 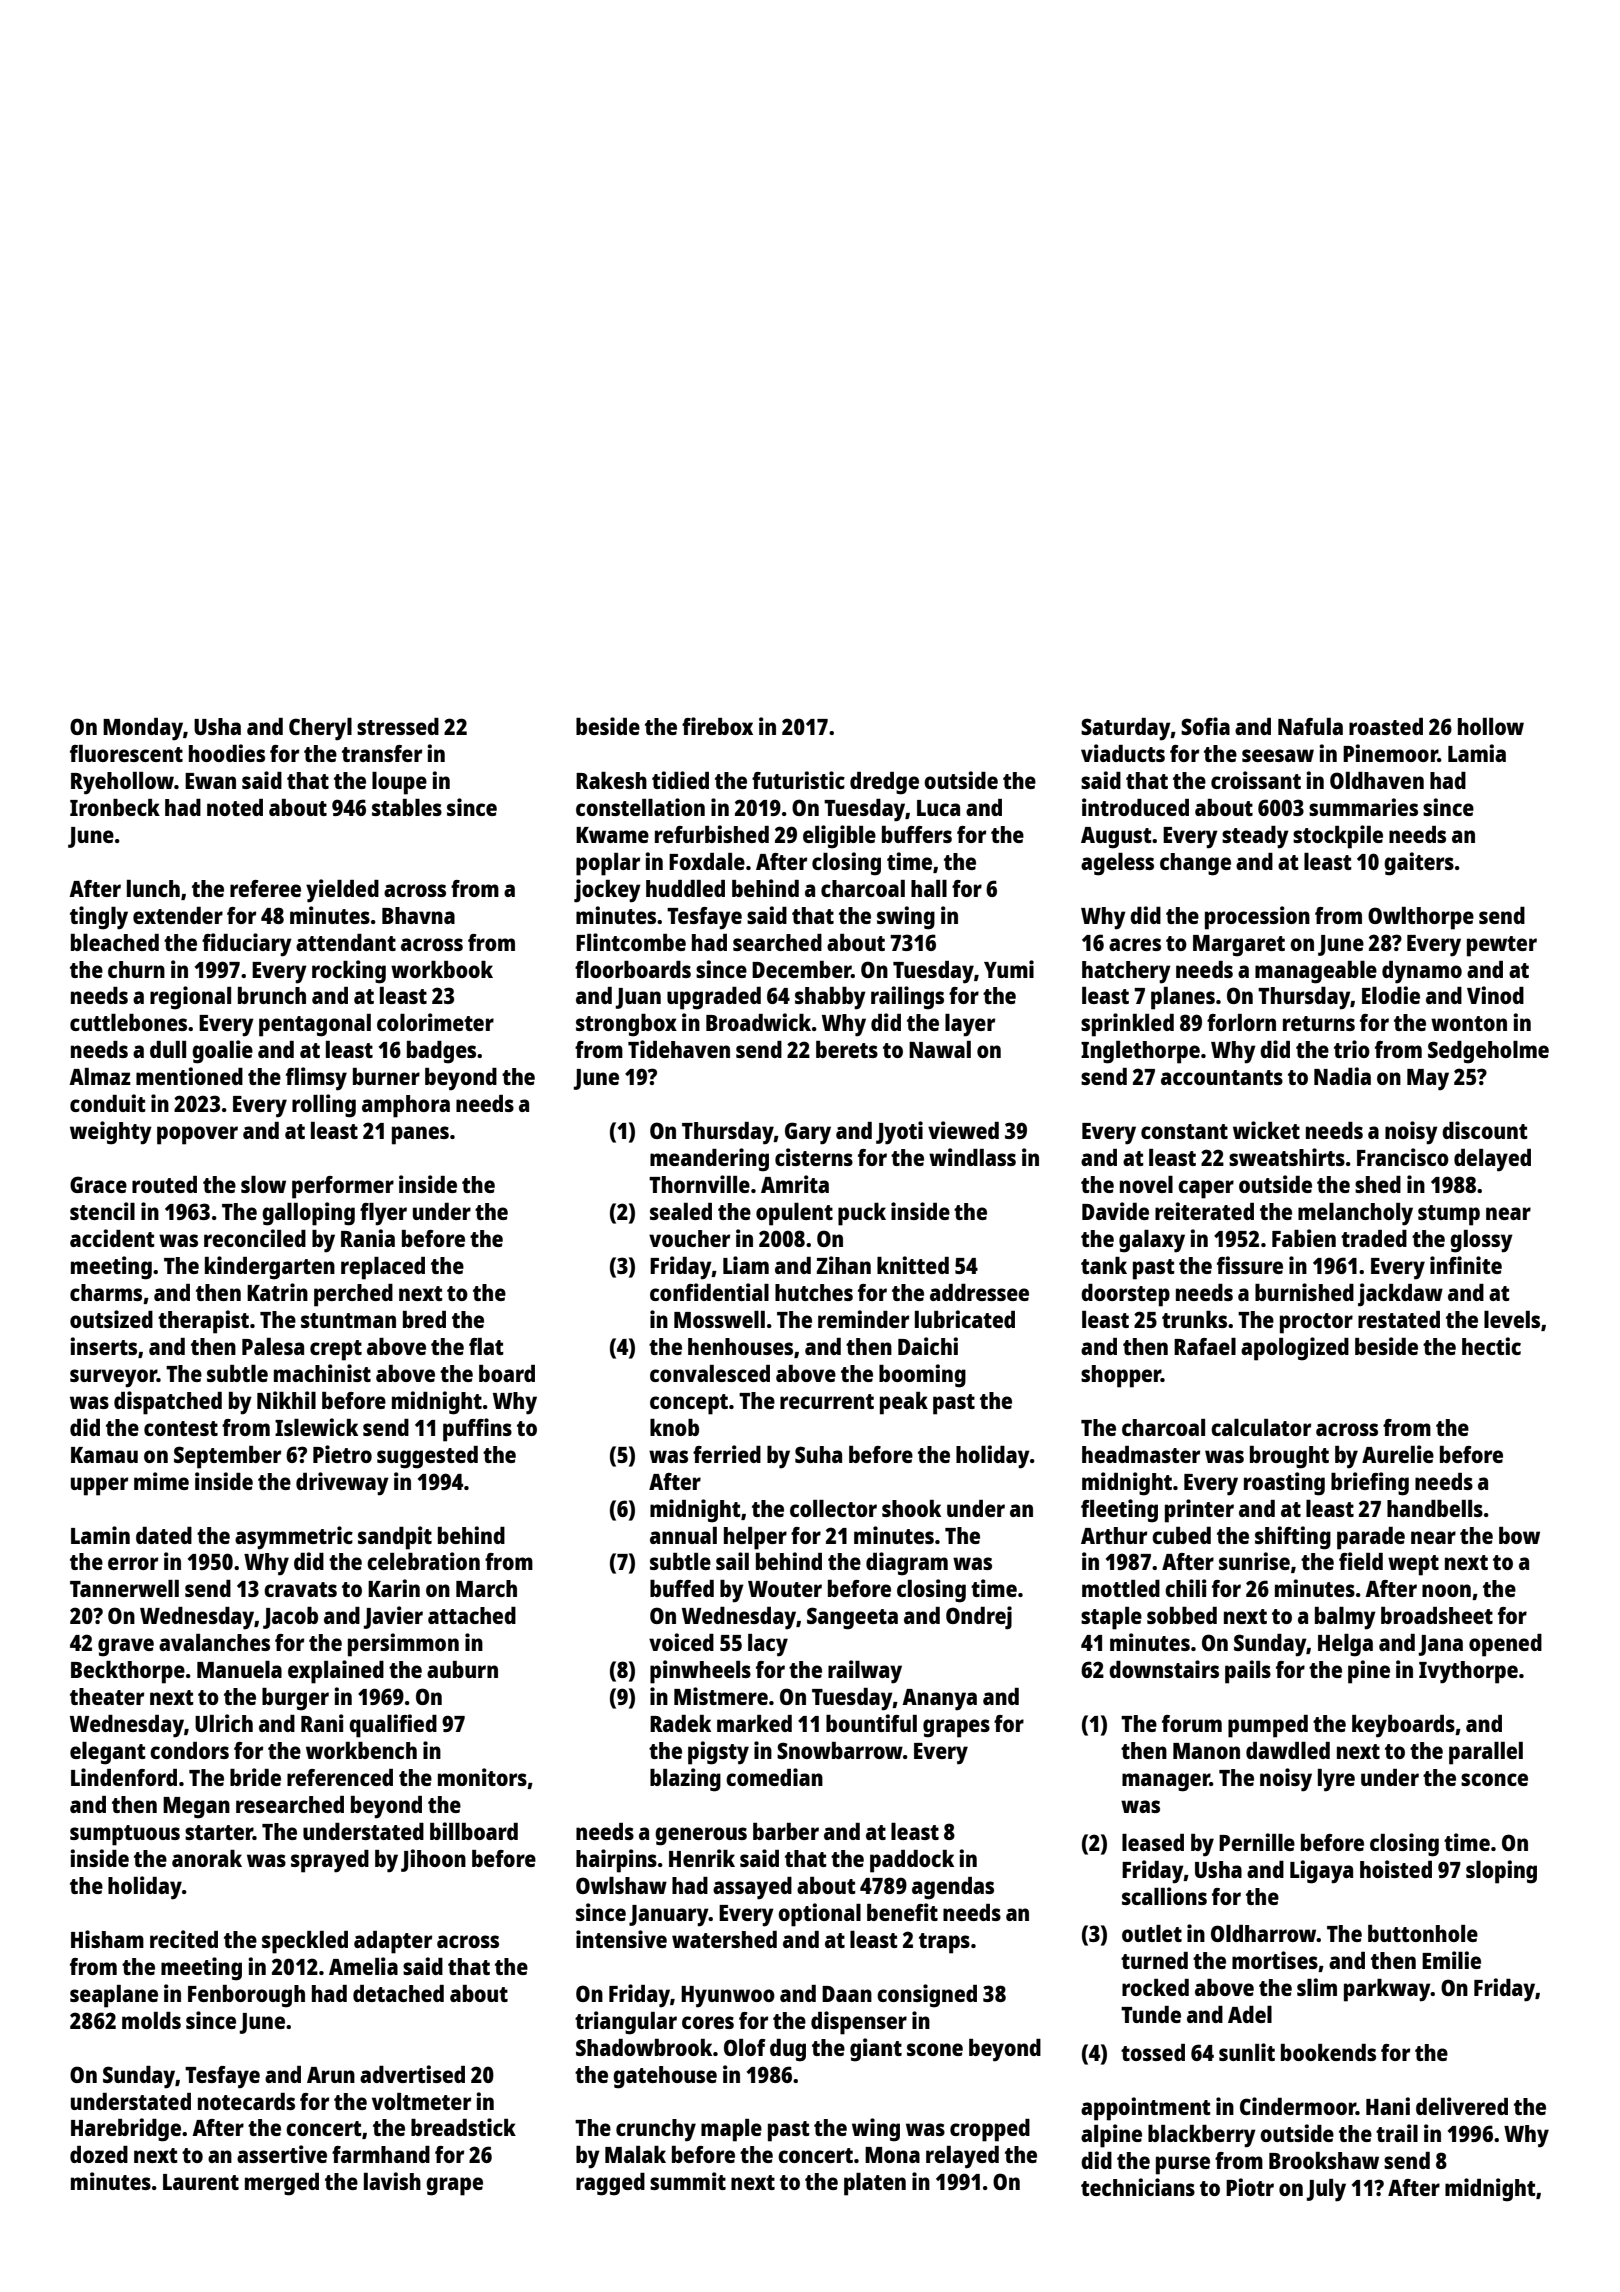 I want to click on Helga, so click(x=1345, y=1645).
